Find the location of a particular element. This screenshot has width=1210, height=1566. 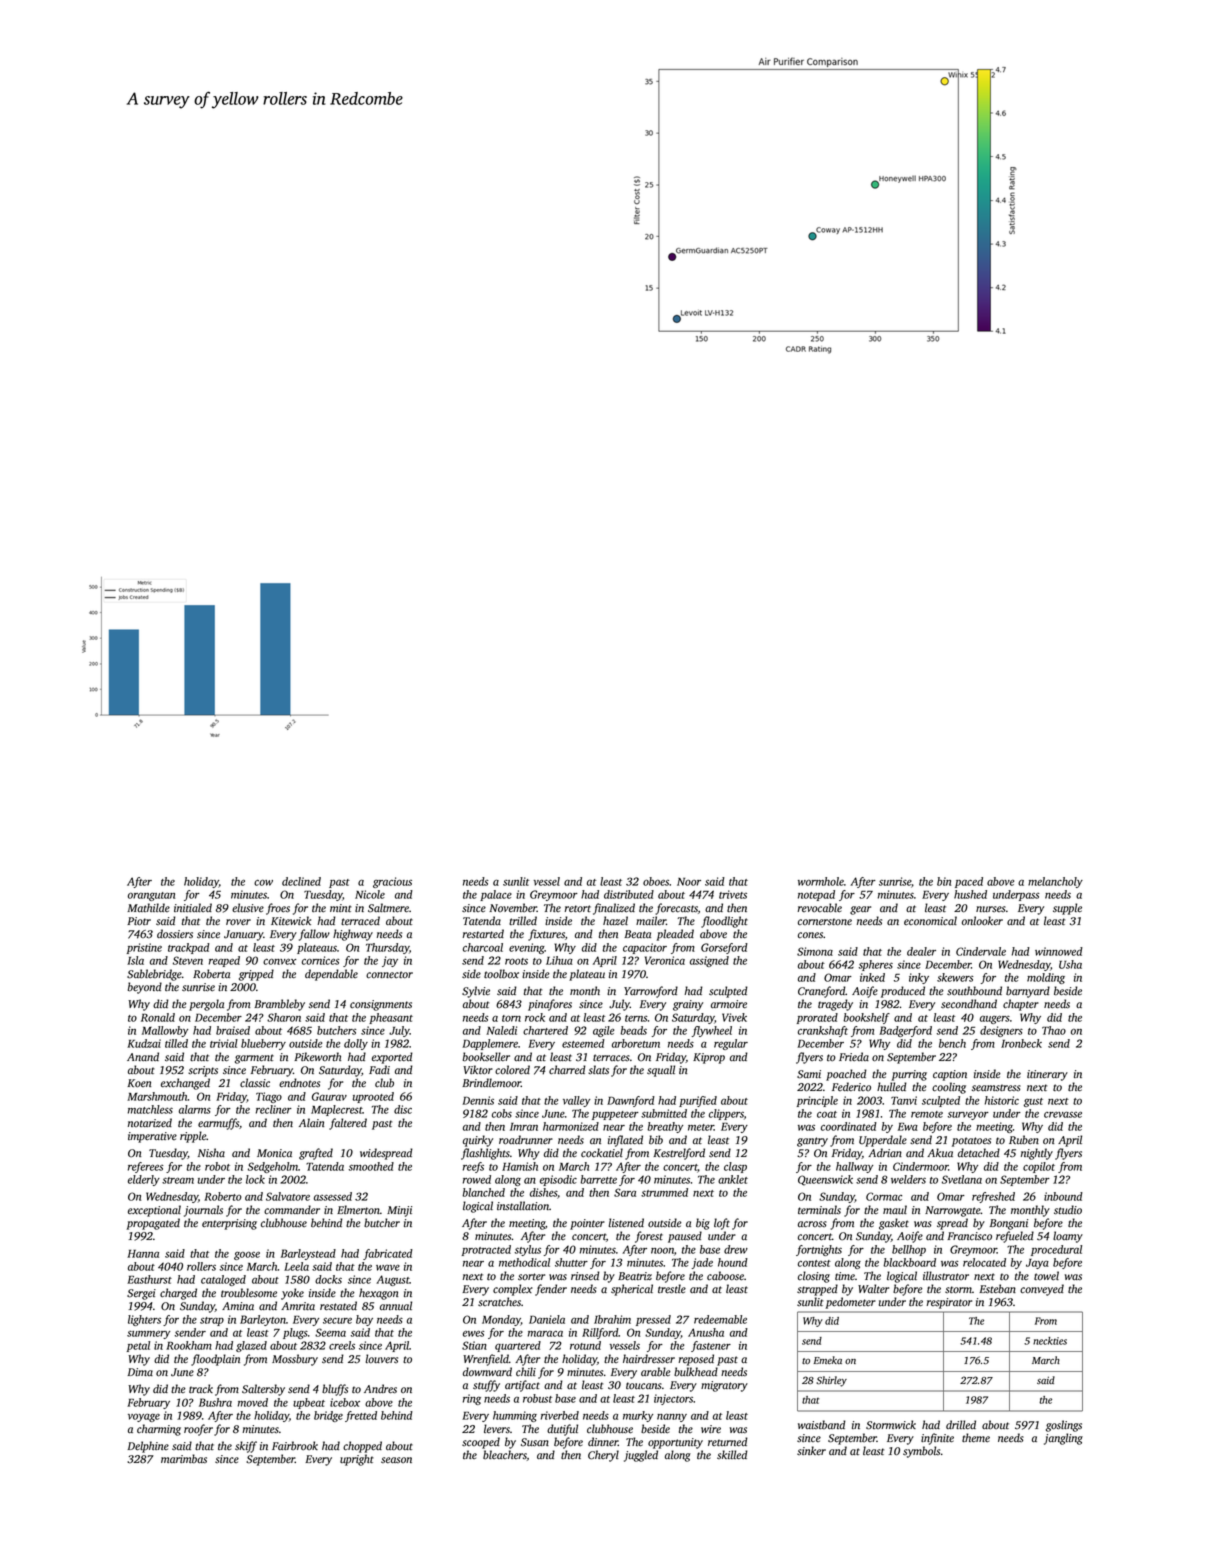

smoothed is located at coordinates (371, 1166).
